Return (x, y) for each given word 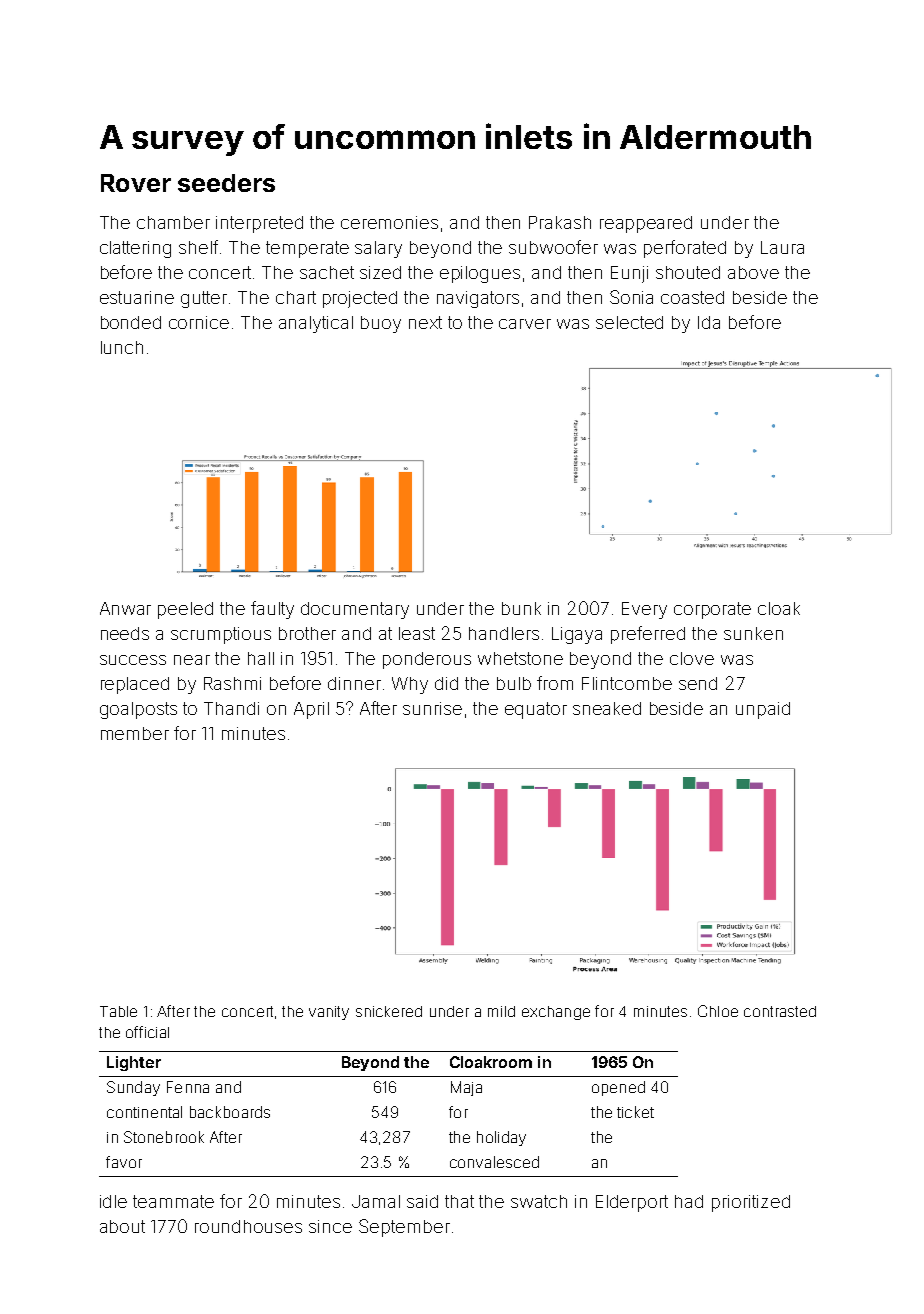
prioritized (751, 1203)
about (122, 1226)
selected (629, 322)
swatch (539, 1201)
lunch (122, 347)
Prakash (560, 222)
